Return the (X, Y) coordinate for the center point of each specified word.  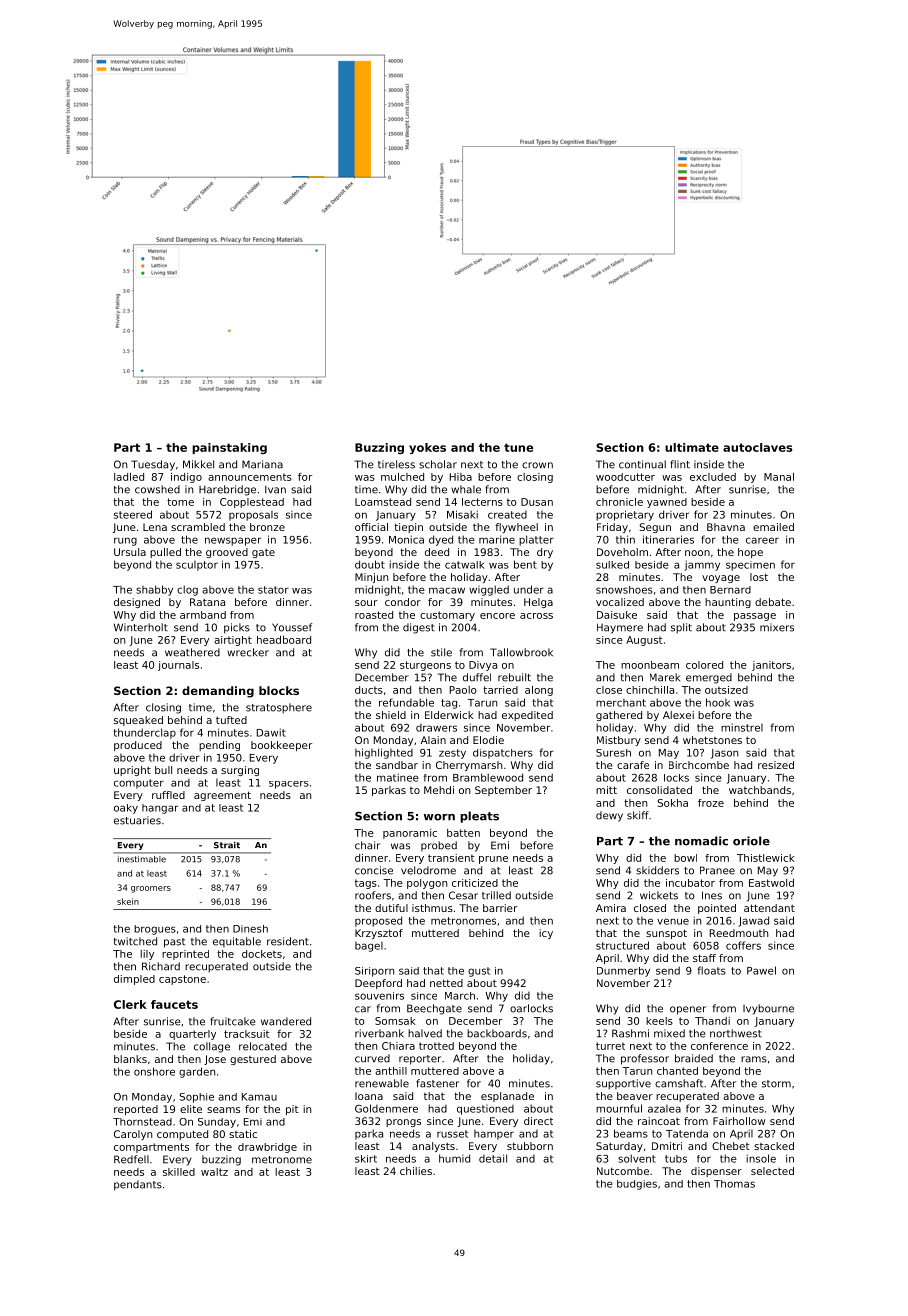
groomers (151, 889)
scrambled (198, 527)
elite (191, 1109)
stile (441, 652)
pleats (479, 817)
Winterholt (141, 627)
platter (536, 540)
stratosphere (279, 708)
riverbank (379, 1033)
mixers (777, 627)
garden (197, 1072)
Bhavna (726, 527)
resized (776, 765)
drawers (436, 728)
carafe (633, 765)
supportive (623, 1084)
